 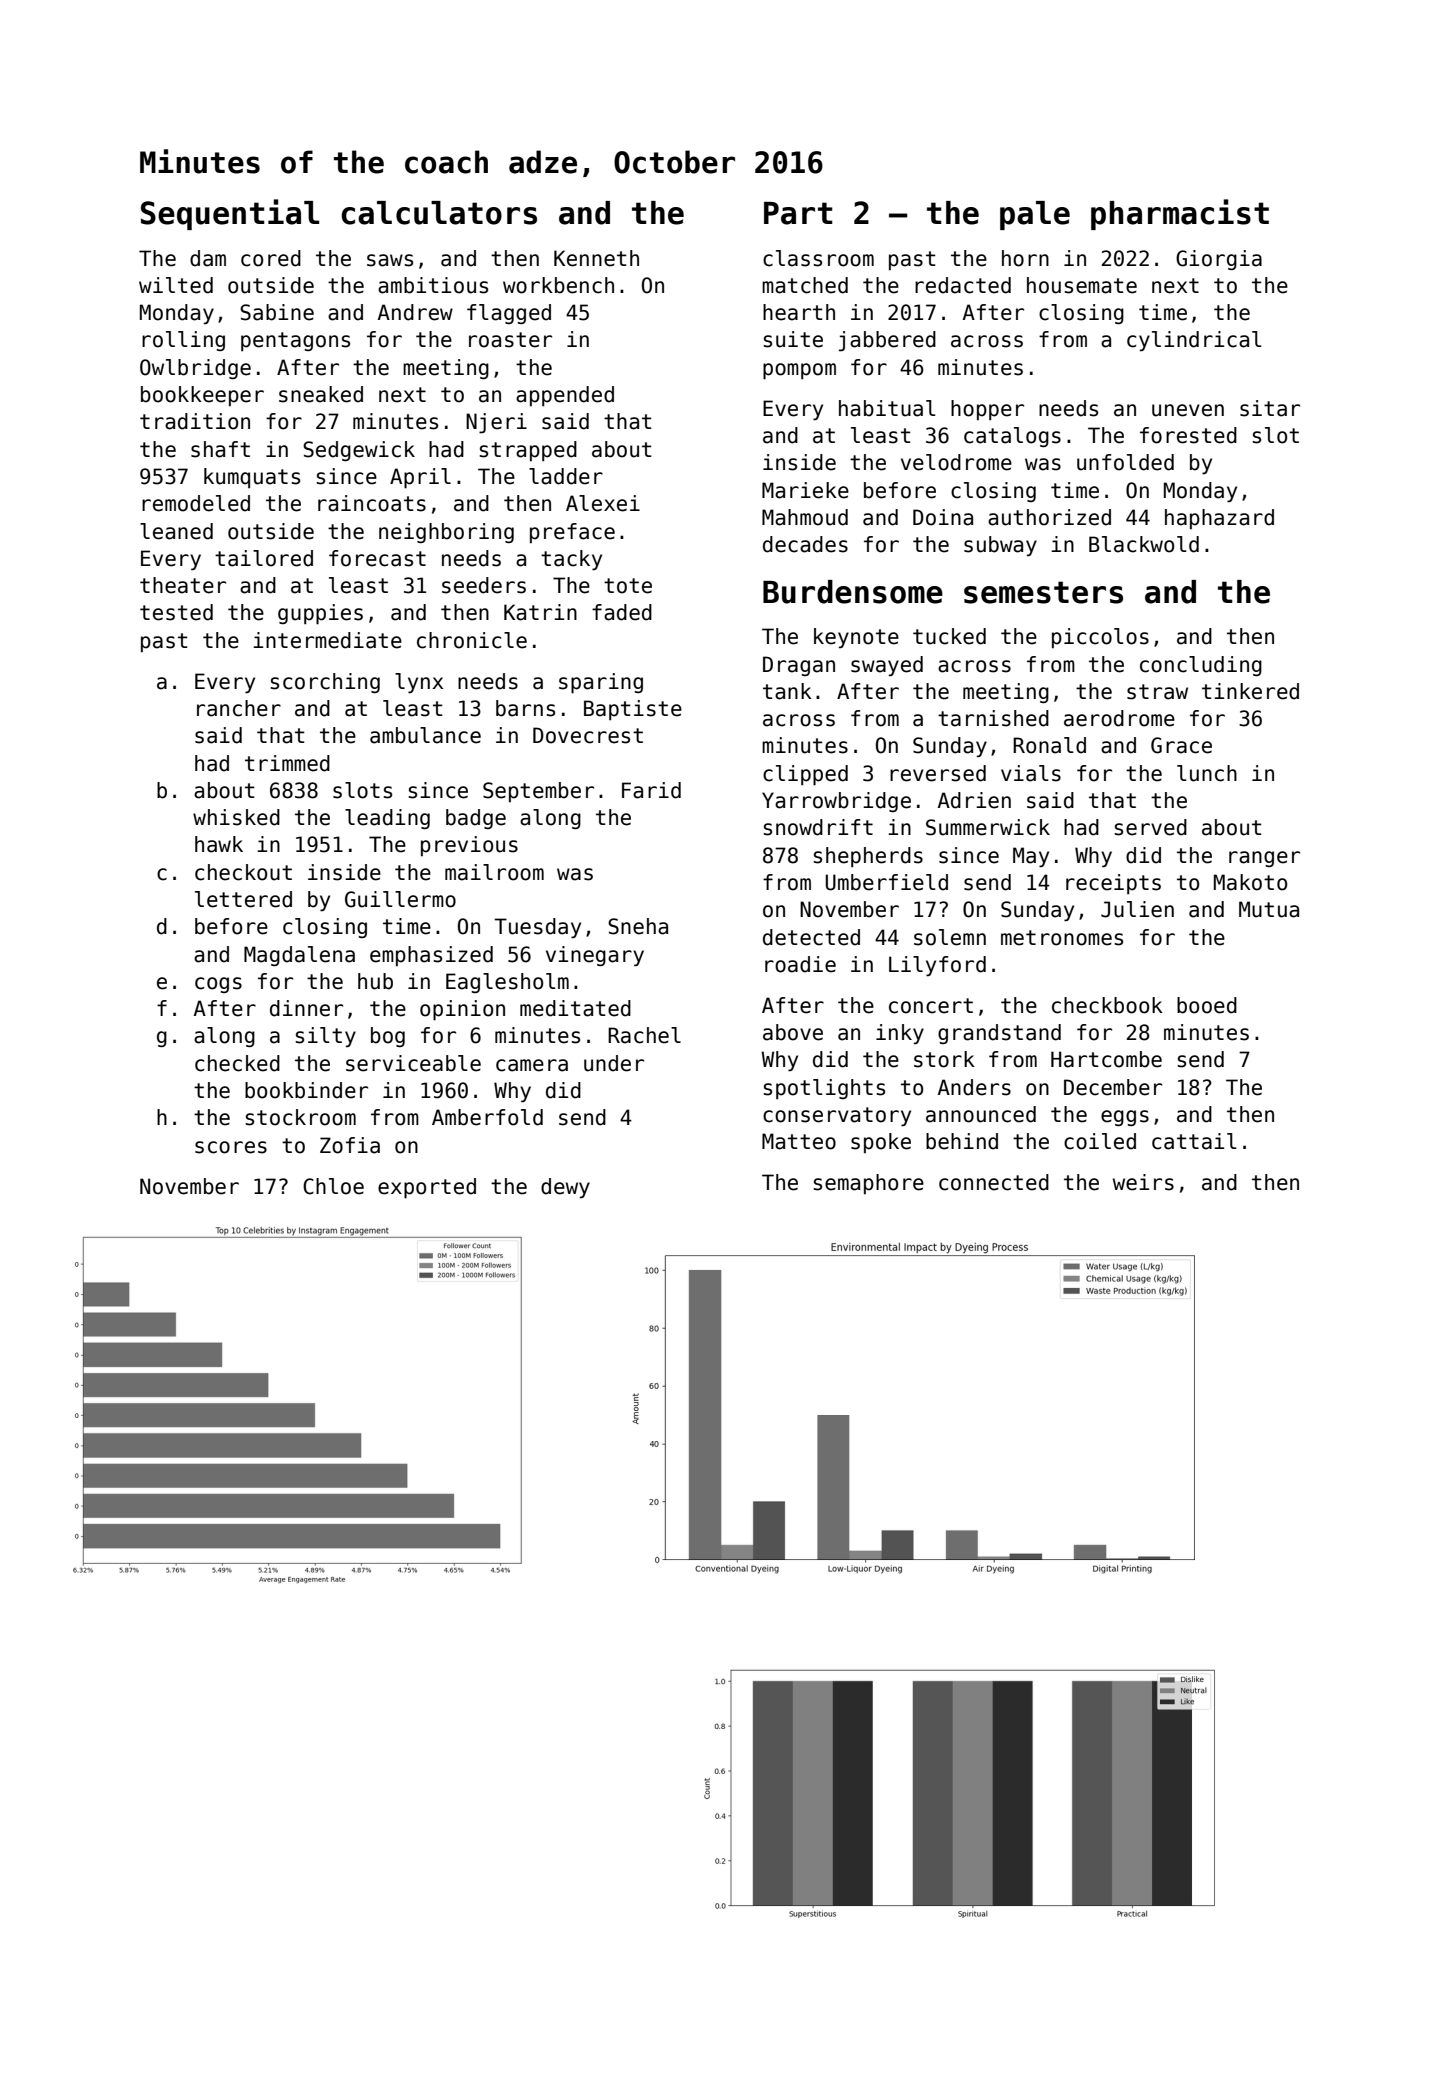 I want to click on detected, so click(x=811, y=937).
